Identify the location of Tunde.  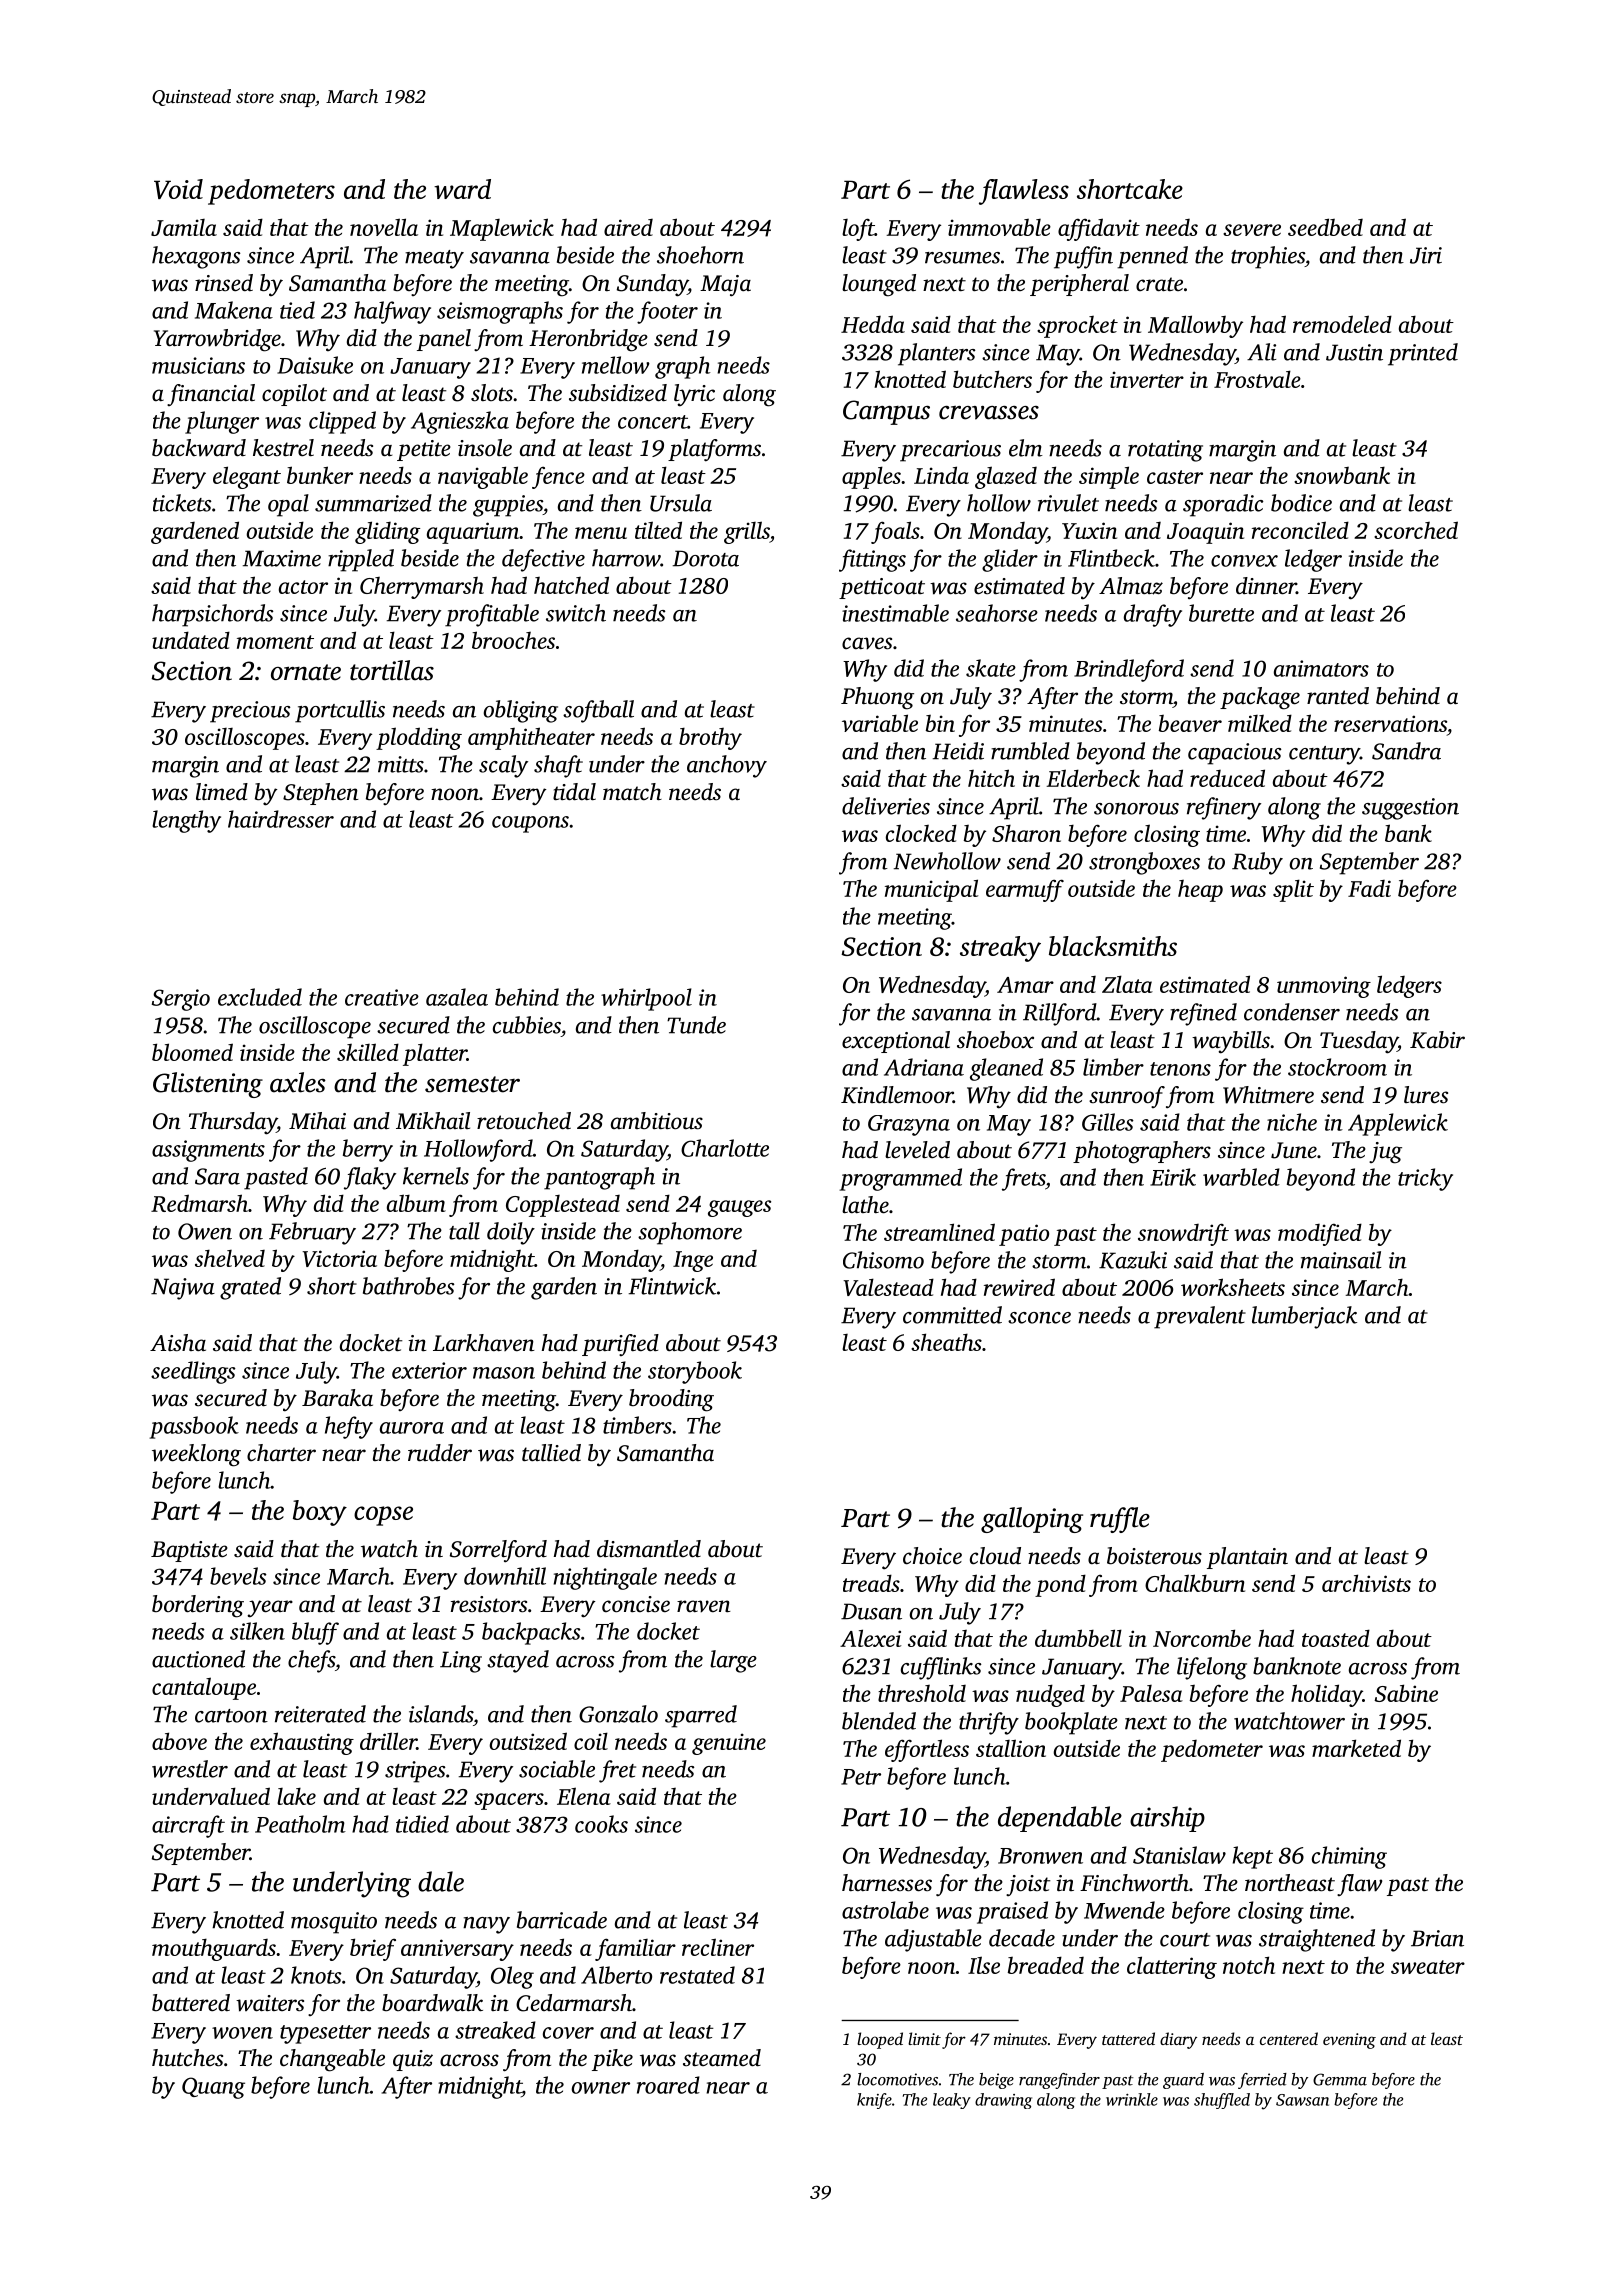
(696, 1025).
